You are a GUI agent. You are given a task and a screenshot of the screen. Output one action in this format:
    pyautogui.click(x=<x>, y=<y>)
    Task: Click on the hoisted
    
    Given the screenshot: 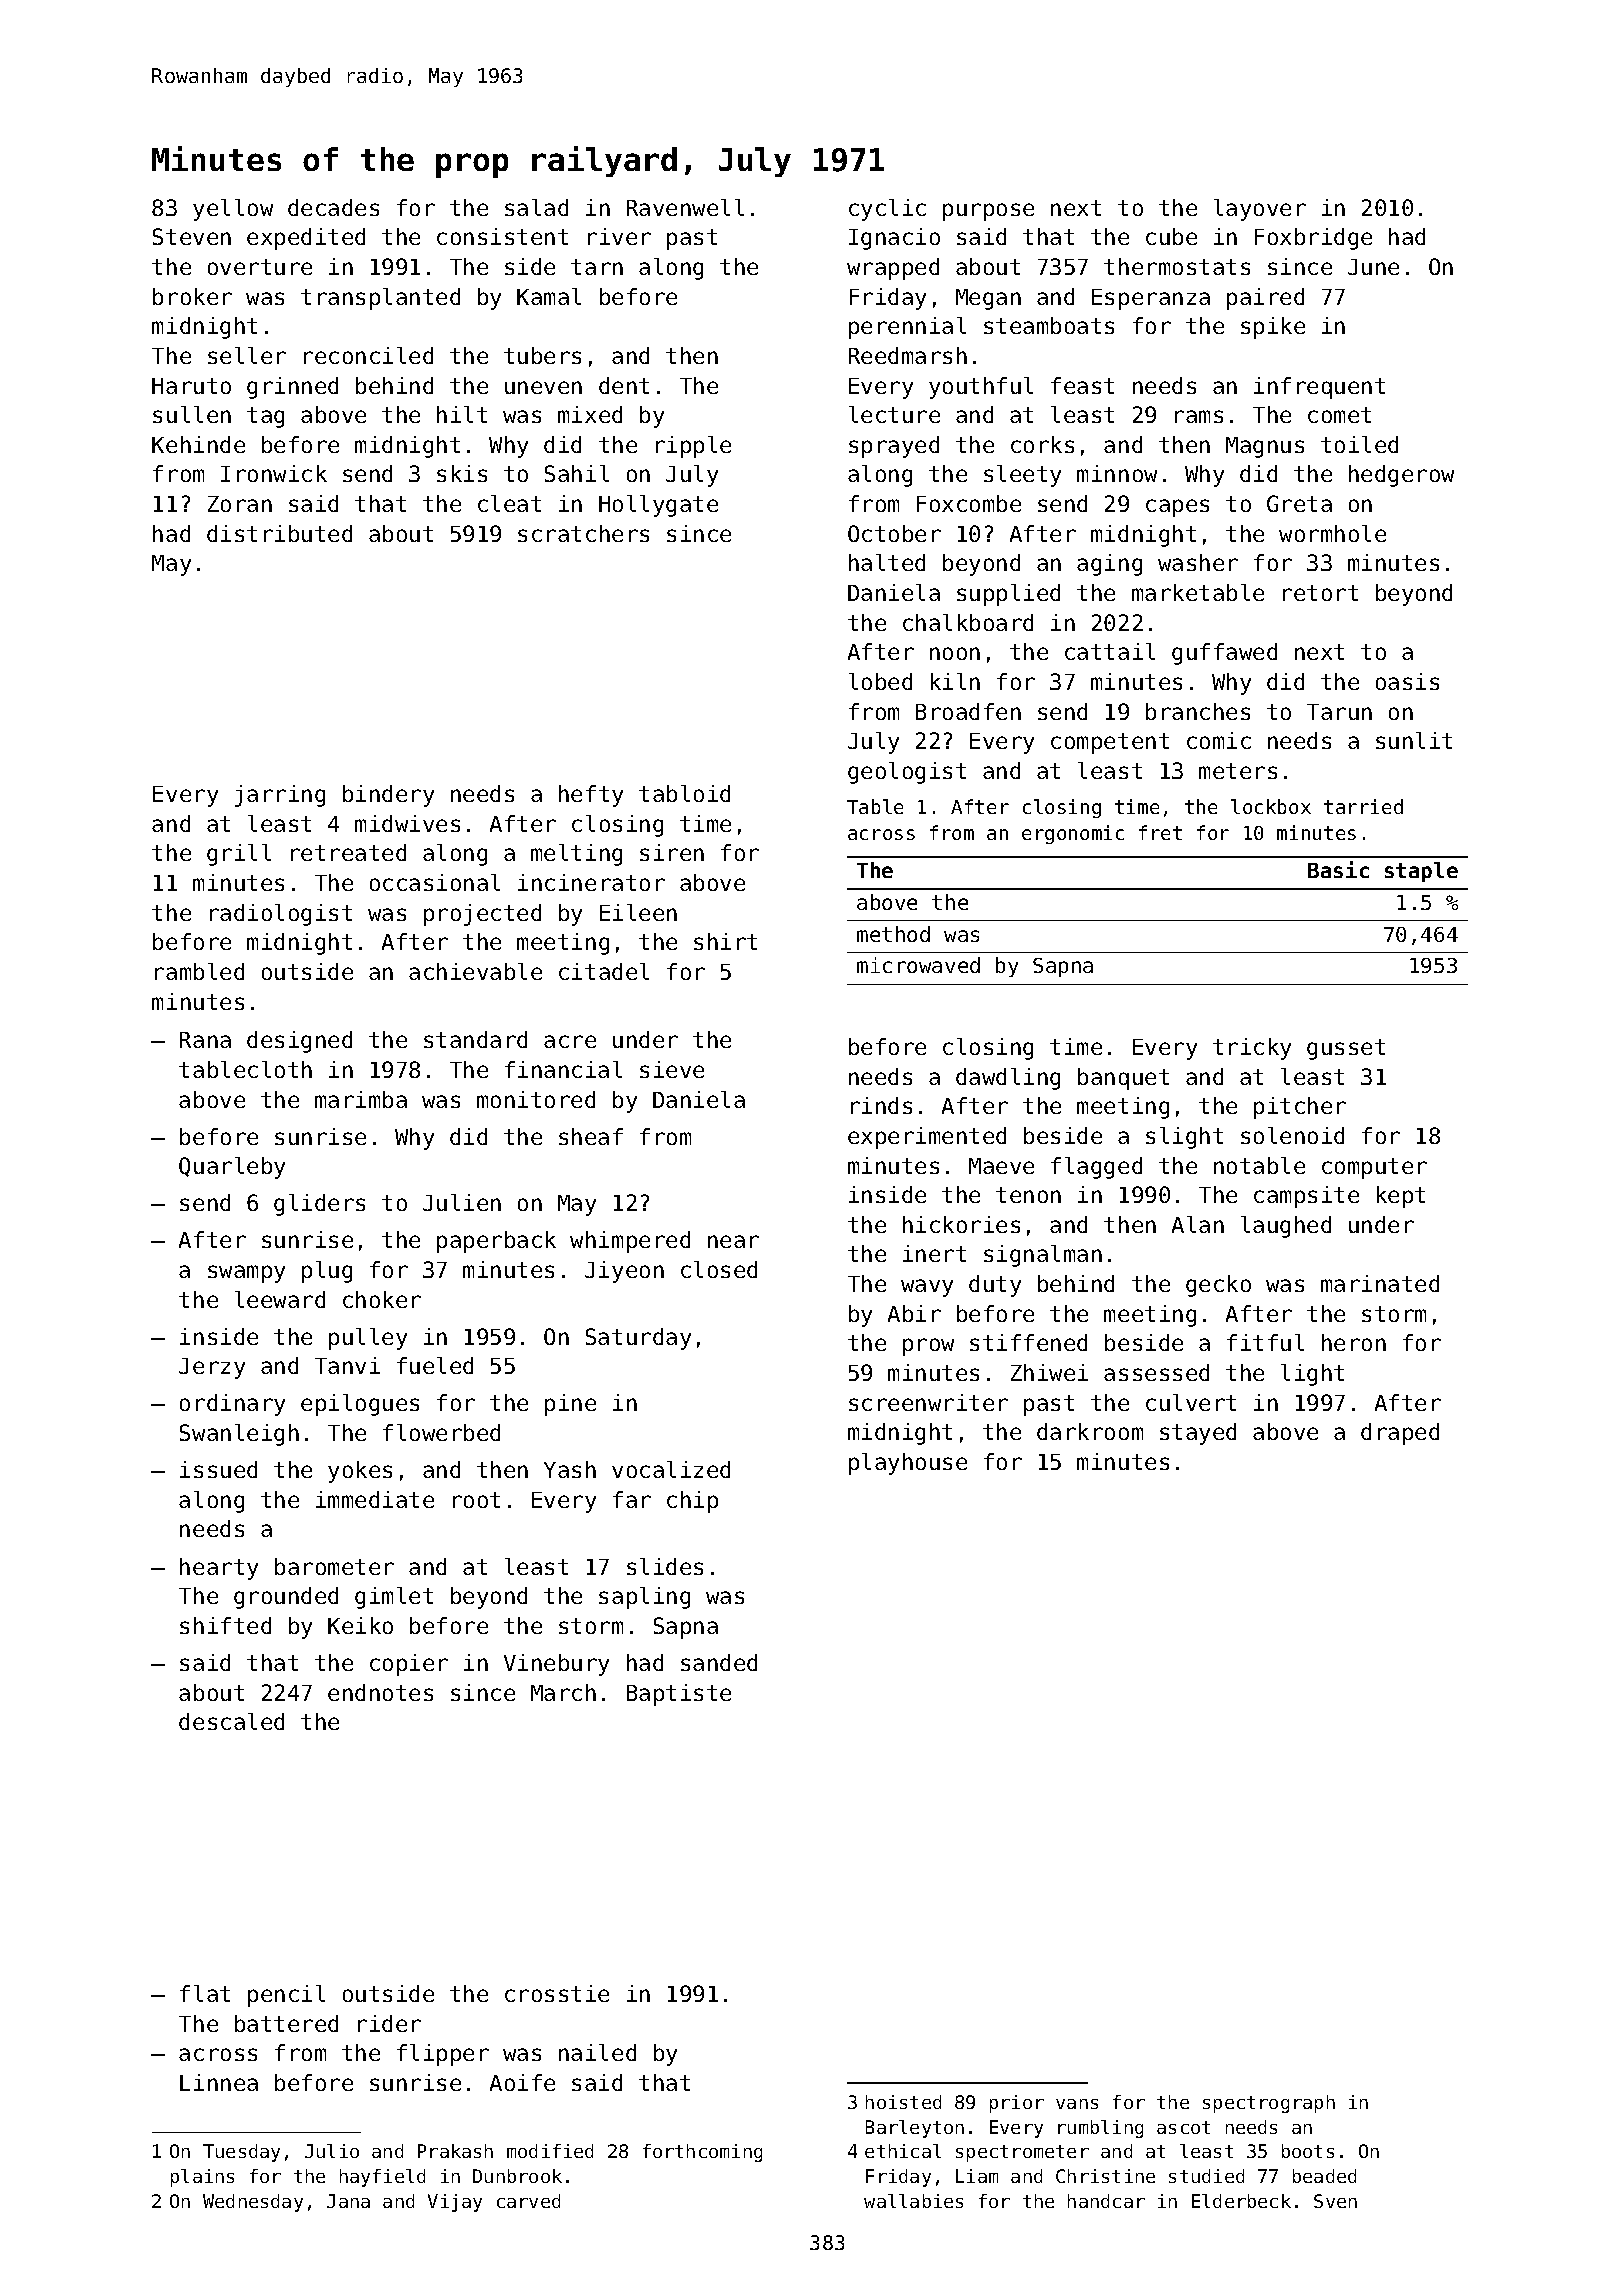 What is the action you would take?
    pyautogui.click(x=903, y=2102)
